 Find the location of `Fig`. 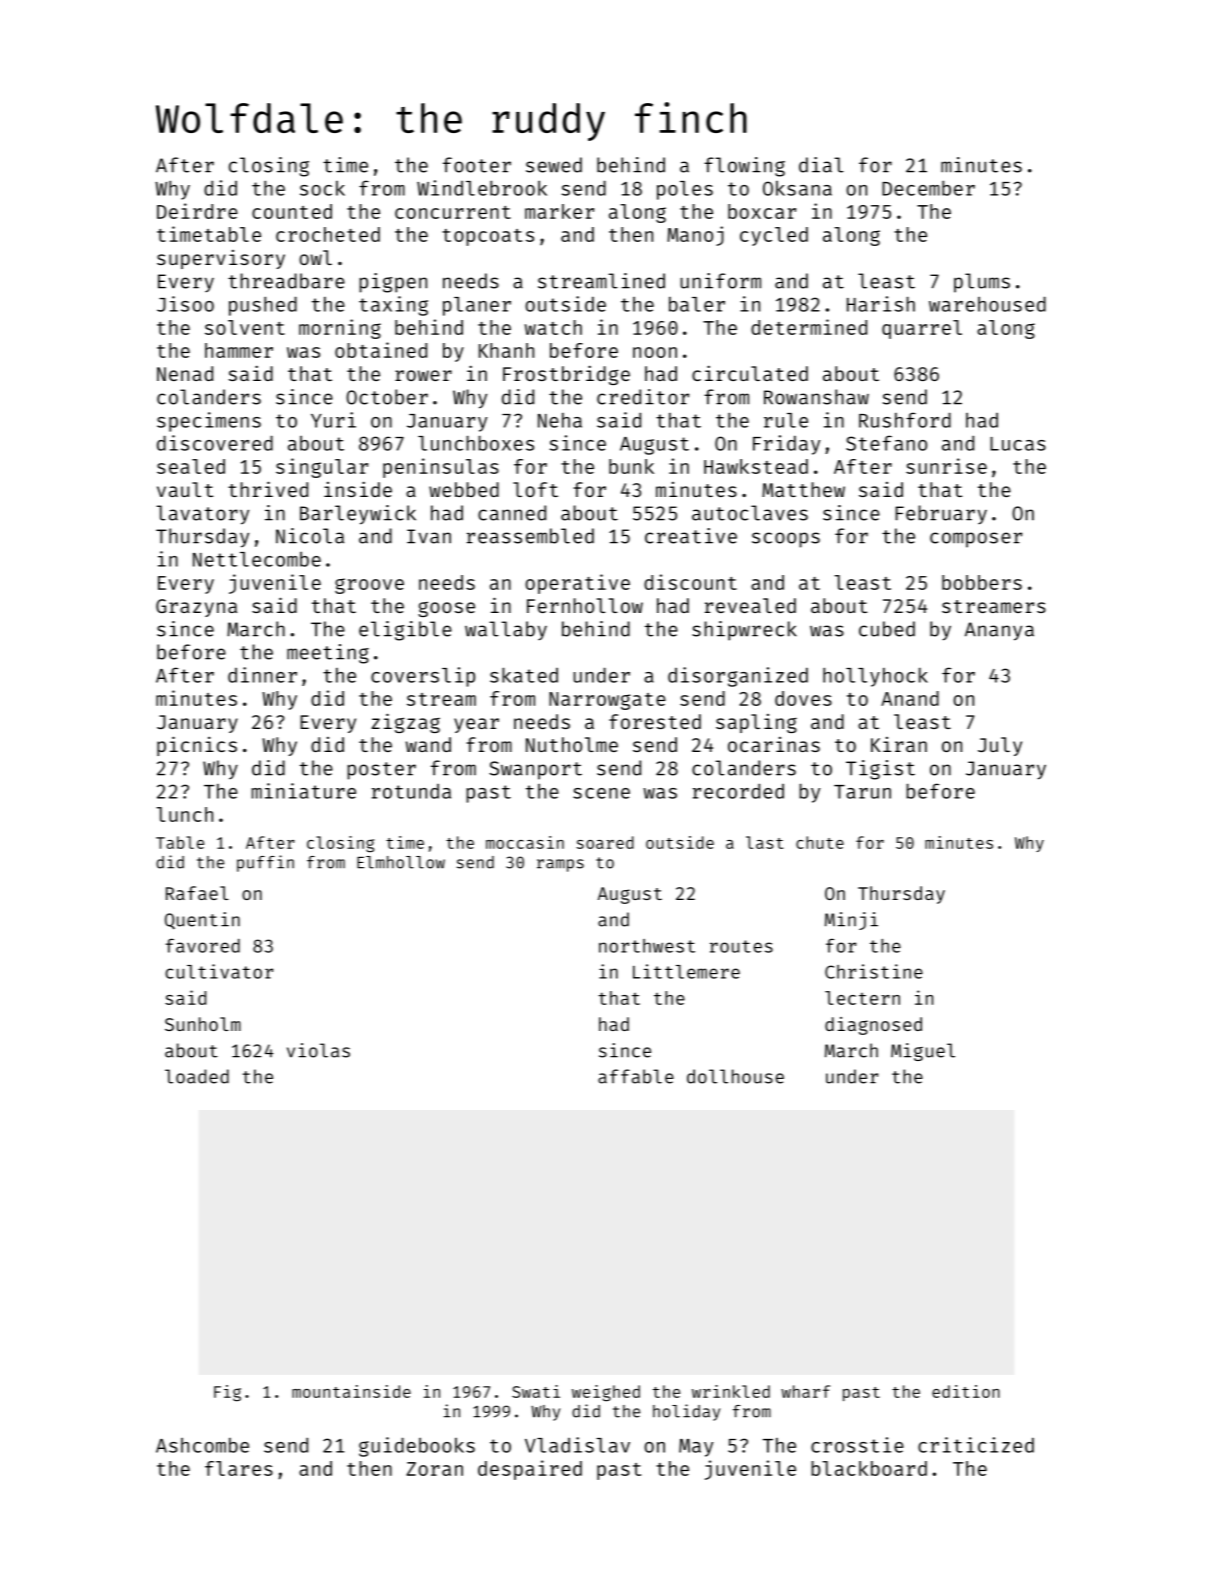

Fig is located at coordinates (227, 1393).
